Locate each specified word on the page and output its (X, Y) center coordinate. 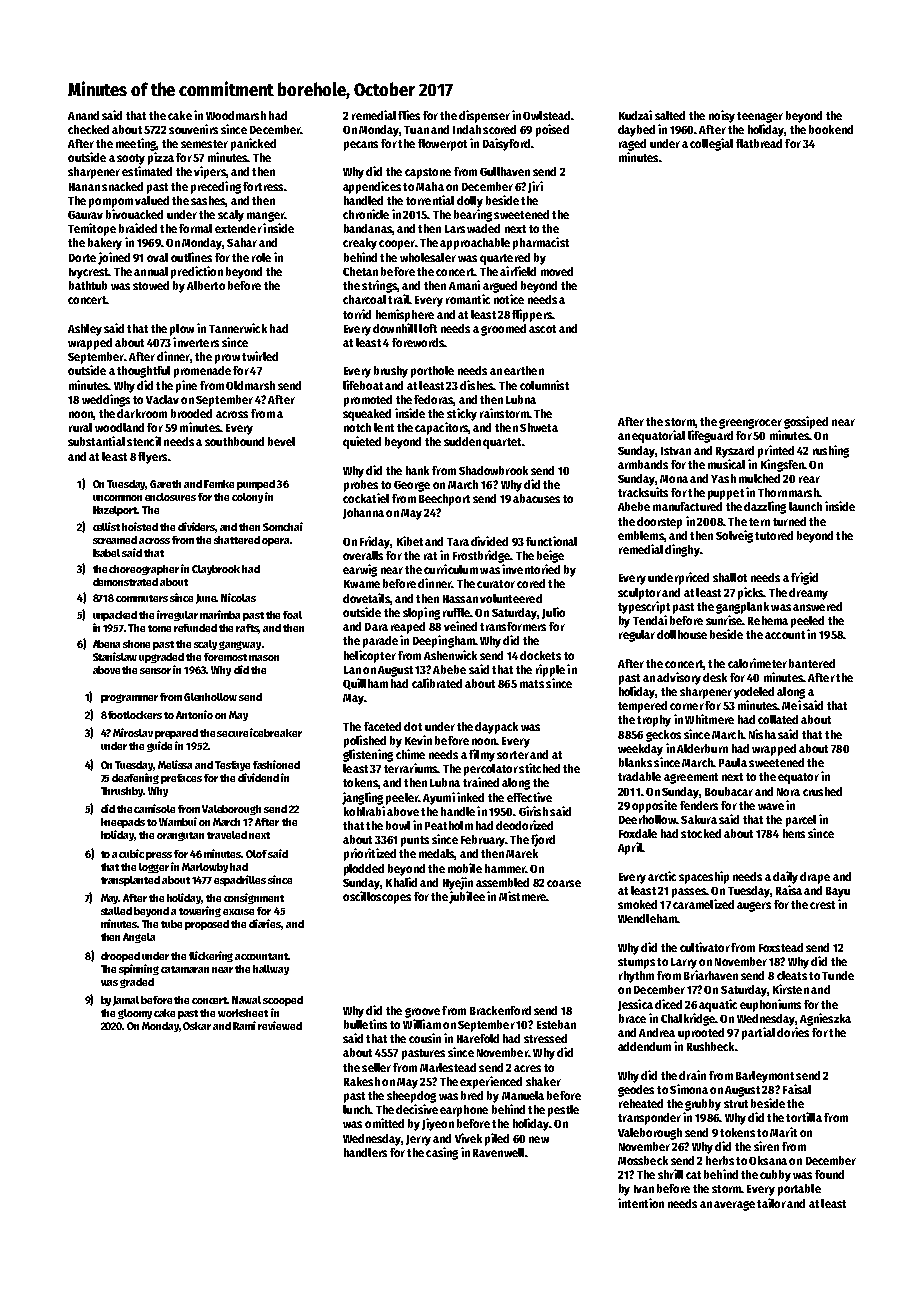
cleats (792, 975)
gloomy (135, 1014)
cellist (108, 526)
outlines (191, 257)
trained (481, 782)
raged (632, 145)
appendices (372, 187)
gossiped (806, 422)
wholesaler (428, 257)
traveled (227, 835)
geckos (663, 736)
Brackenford (500, 1010)
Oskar (197, 1026)
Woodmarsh (236, 115)
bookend (831, 129)
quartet (502, 443)
